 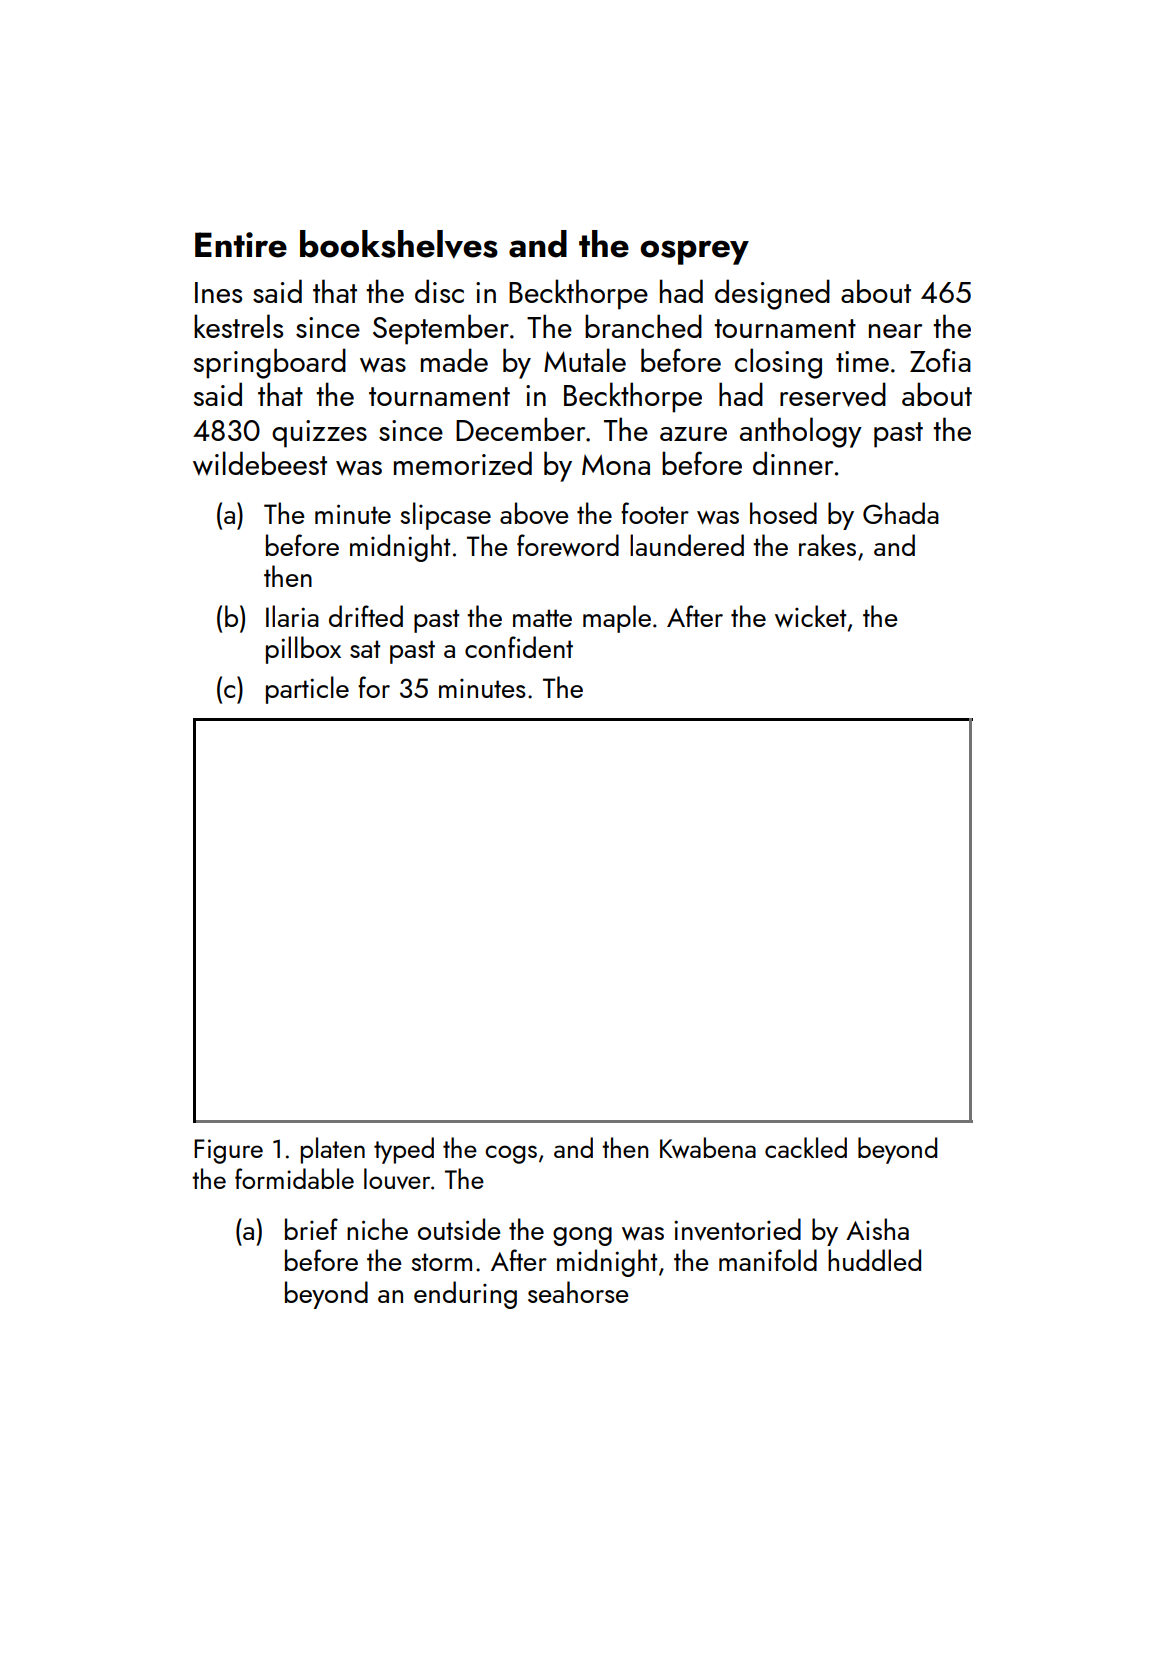 What do you see at coordinates (806, 1147) in the screenshot?
I see `cackled` at bounding box center [806, 1147].
